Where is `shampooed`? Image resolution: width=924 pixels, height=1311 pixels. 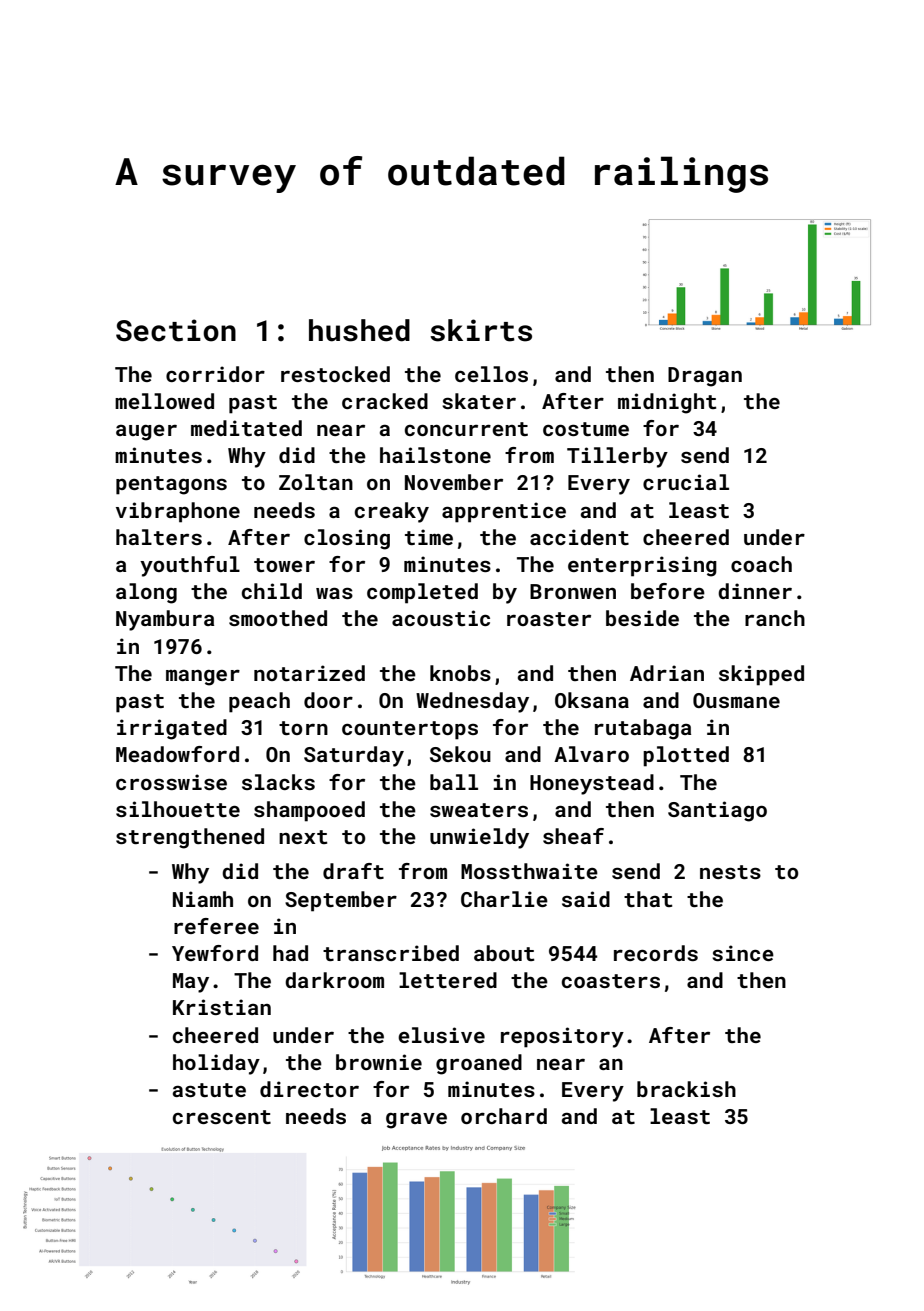
shampooed is located at coordinates (309, 811).
